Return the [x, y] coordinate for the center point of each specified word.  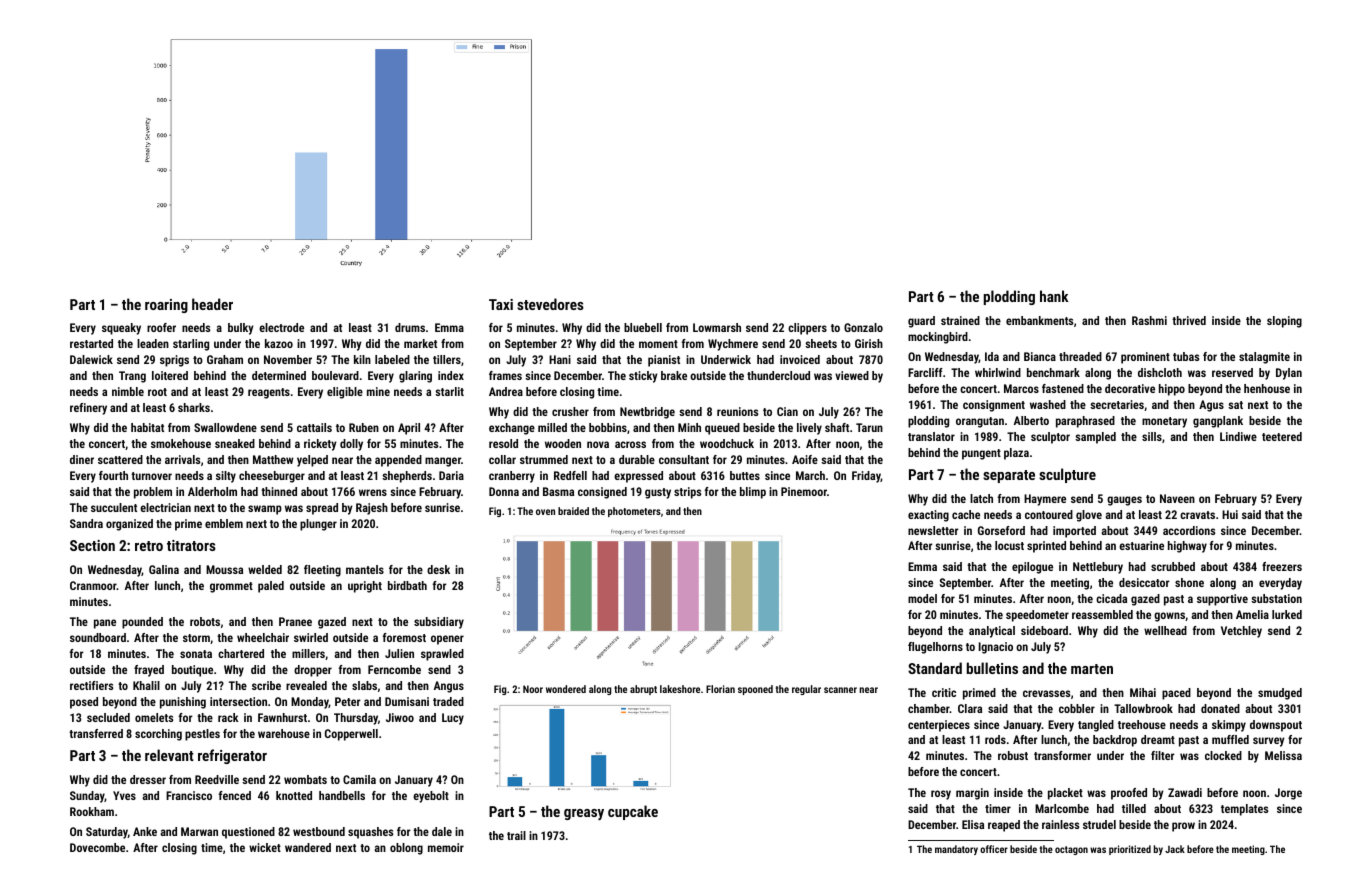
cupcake [633, 812]
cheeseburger [272, 477]
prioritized [1130, 850]
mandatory [956, 850]
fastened [1063, 388]
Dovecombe [97, 847]
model [922, 598]
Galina [164, 569]
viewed [852, 375]
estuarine [1141, 545]
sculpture [1067, 475]
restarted [91, 343]
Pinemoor [804, 491]
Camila [359, 779]
